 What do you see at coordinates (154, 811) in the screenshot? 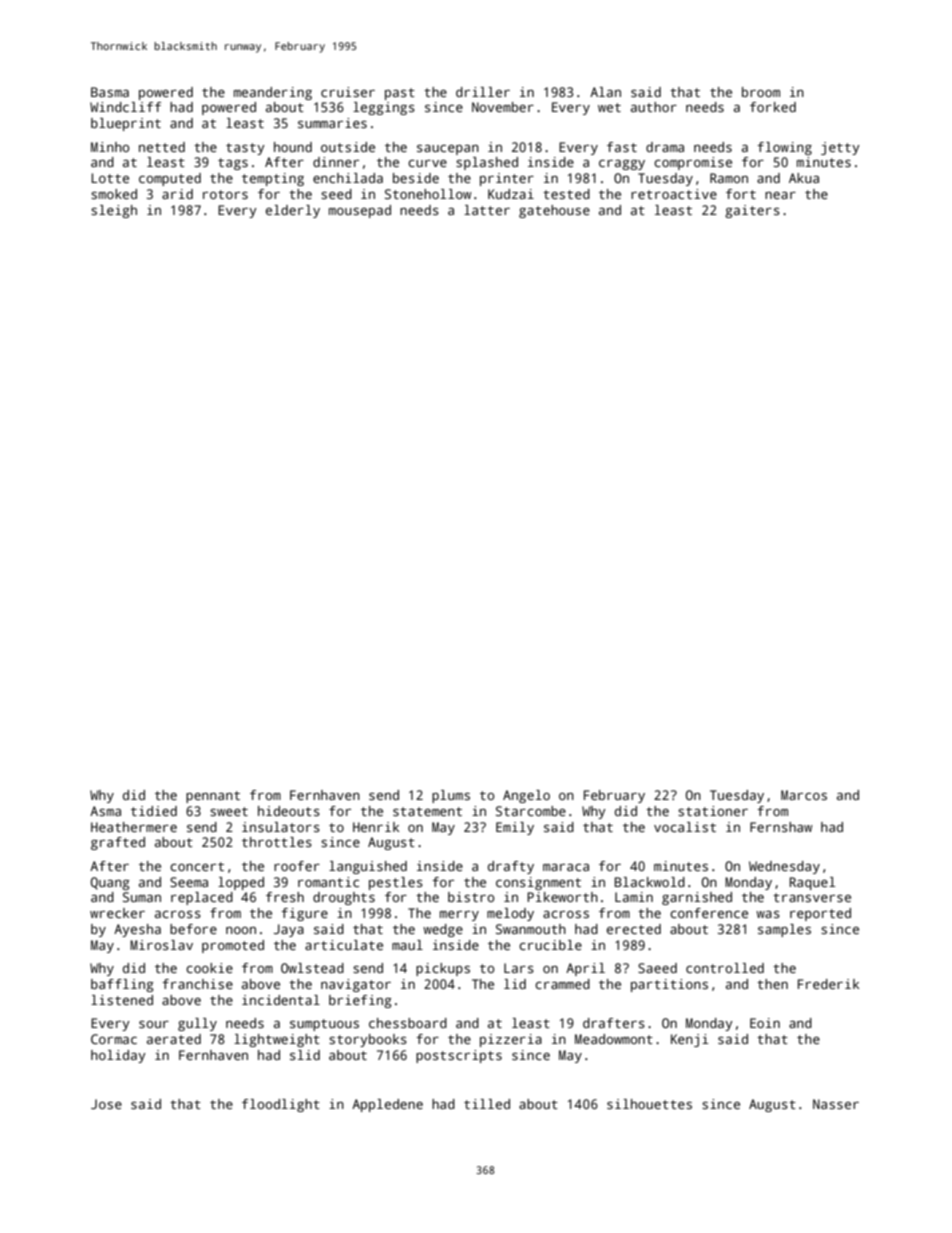
I see `tidied` at bounding box center [154, 811].
